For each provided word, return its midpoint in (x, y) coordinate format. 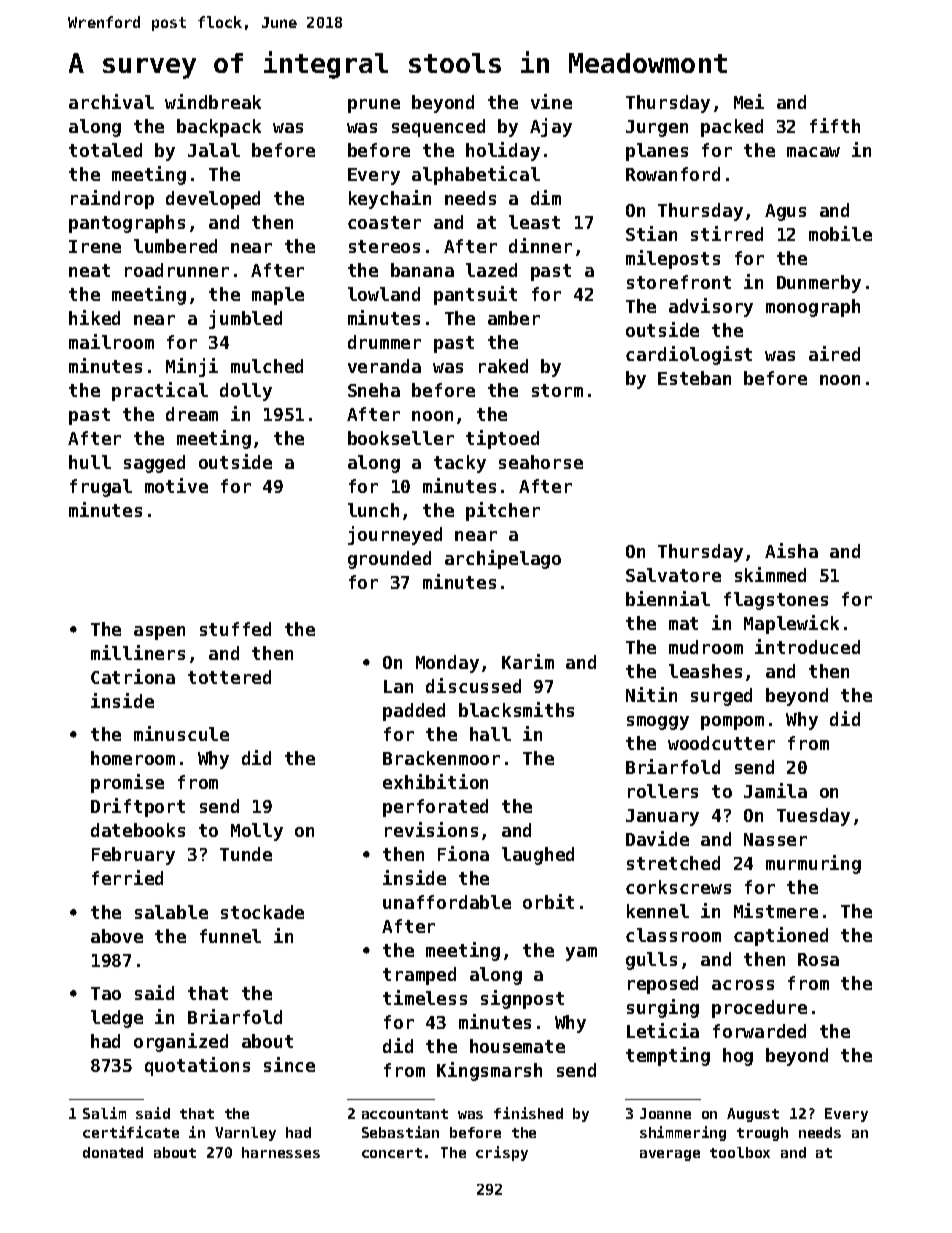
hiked (94, 317)
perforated (435, 808)
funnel (230, 936)
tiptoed (502, 439)
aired (834, 353)
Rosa (818, 959)
